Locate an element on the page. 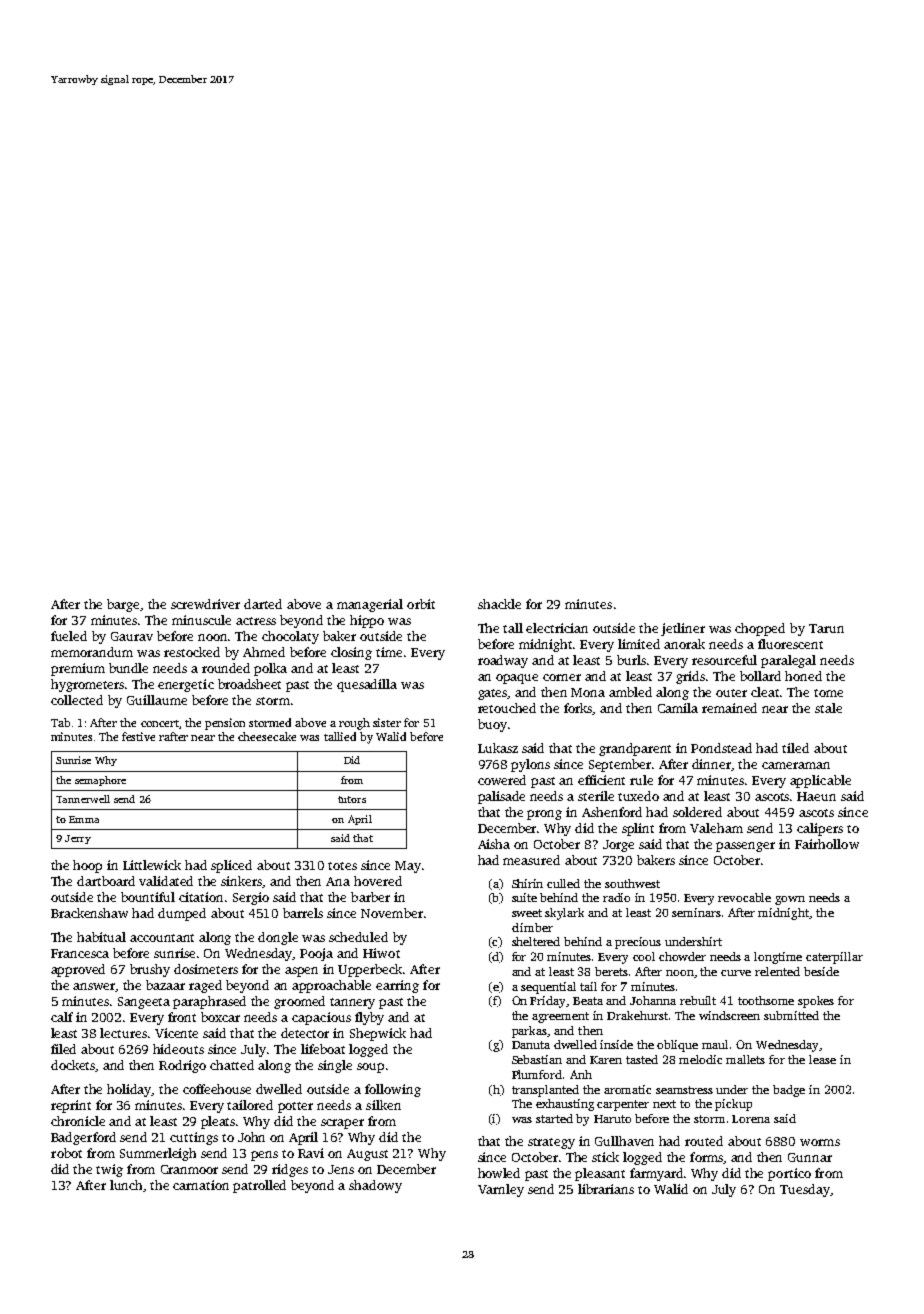 The image size is (924, 1314). following is located at coordinates (393, 1090).
